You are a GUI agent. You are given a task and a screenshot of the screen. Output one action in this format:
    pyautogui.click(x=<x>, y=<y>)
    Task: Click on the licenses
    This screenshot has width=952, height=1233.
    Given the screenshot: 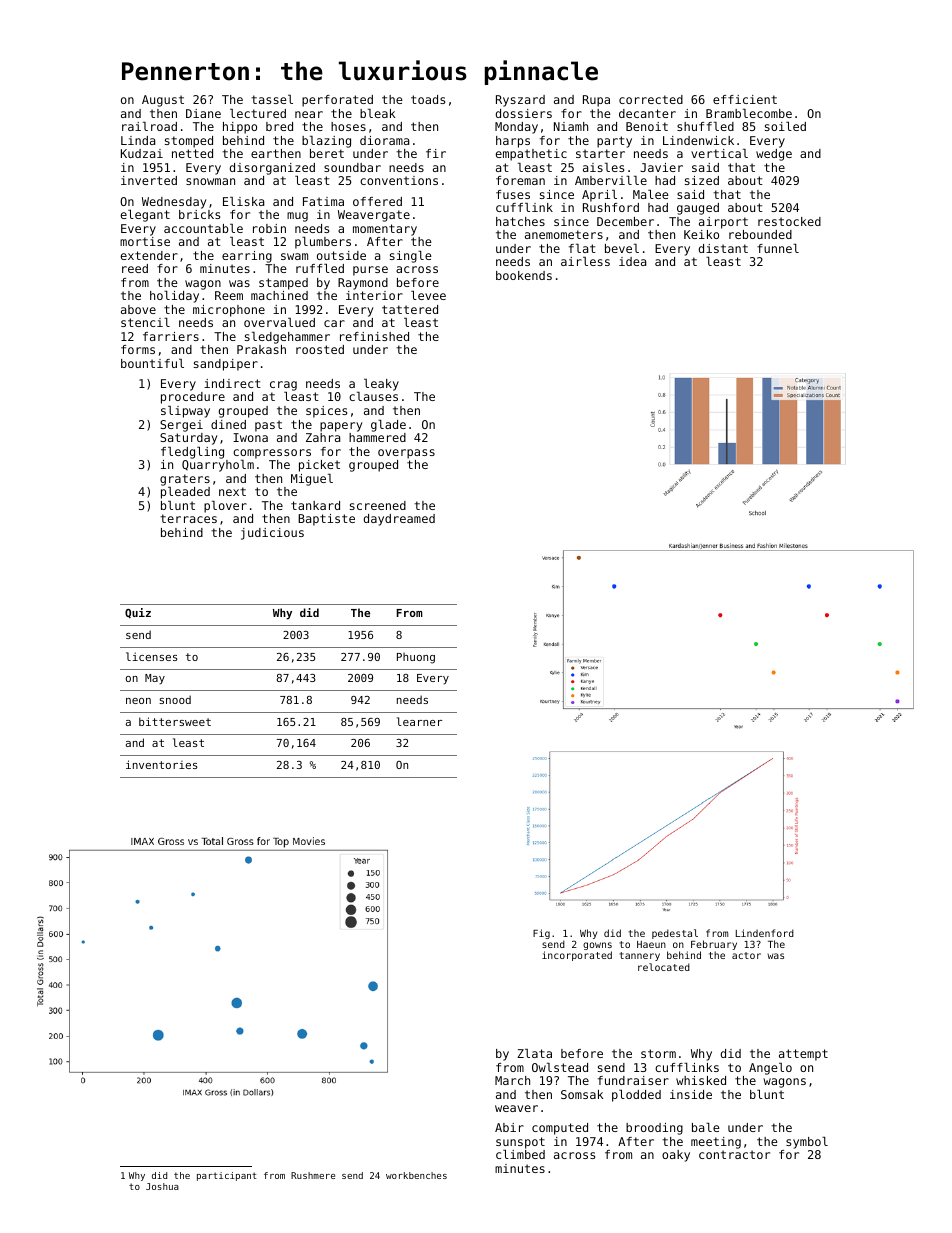 What is the action you would take?
    pyautogui.click(x=152, y=656)
